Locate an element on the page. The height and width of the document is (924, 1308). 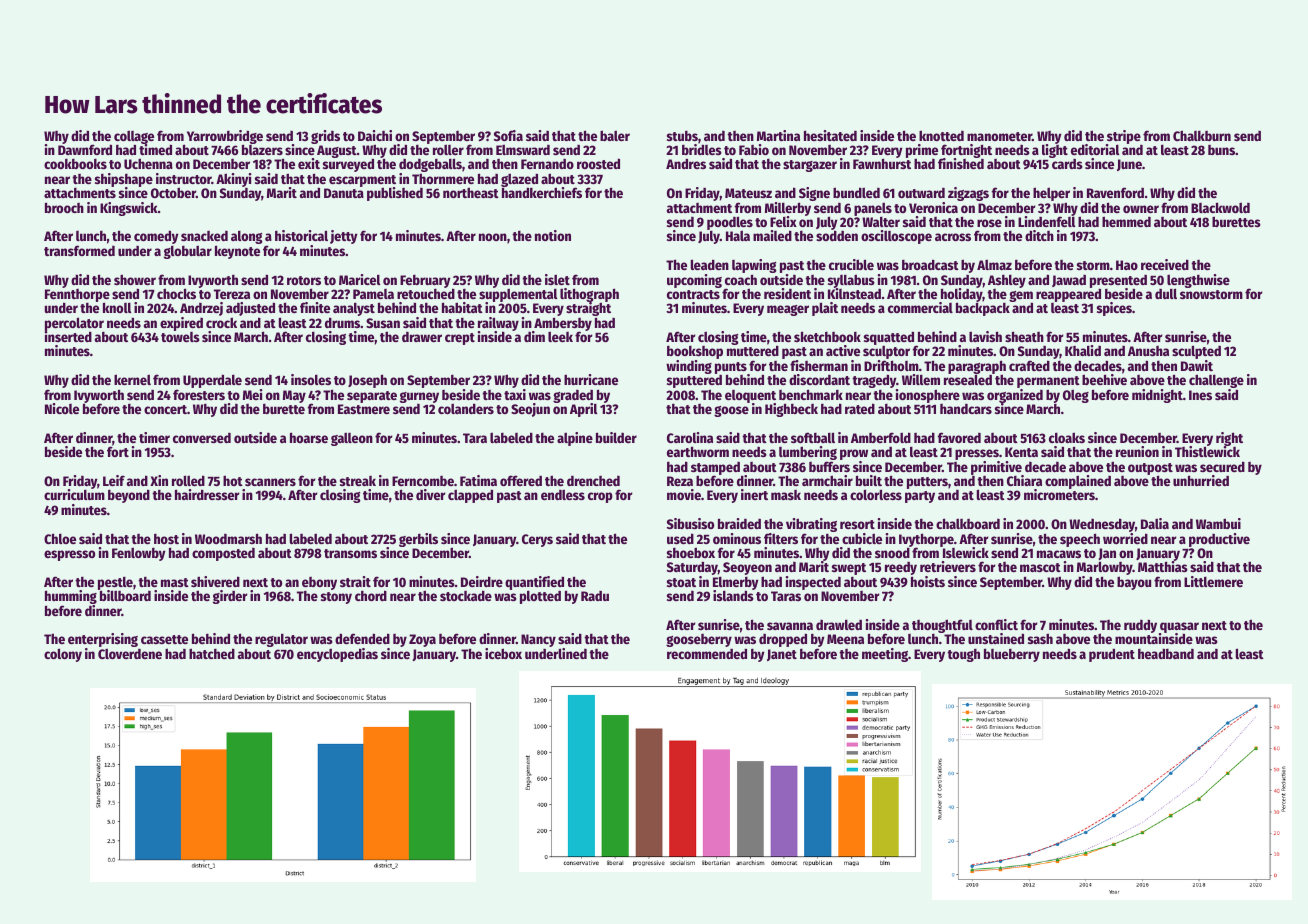
stripe is located at coordinates (1124, 137).
